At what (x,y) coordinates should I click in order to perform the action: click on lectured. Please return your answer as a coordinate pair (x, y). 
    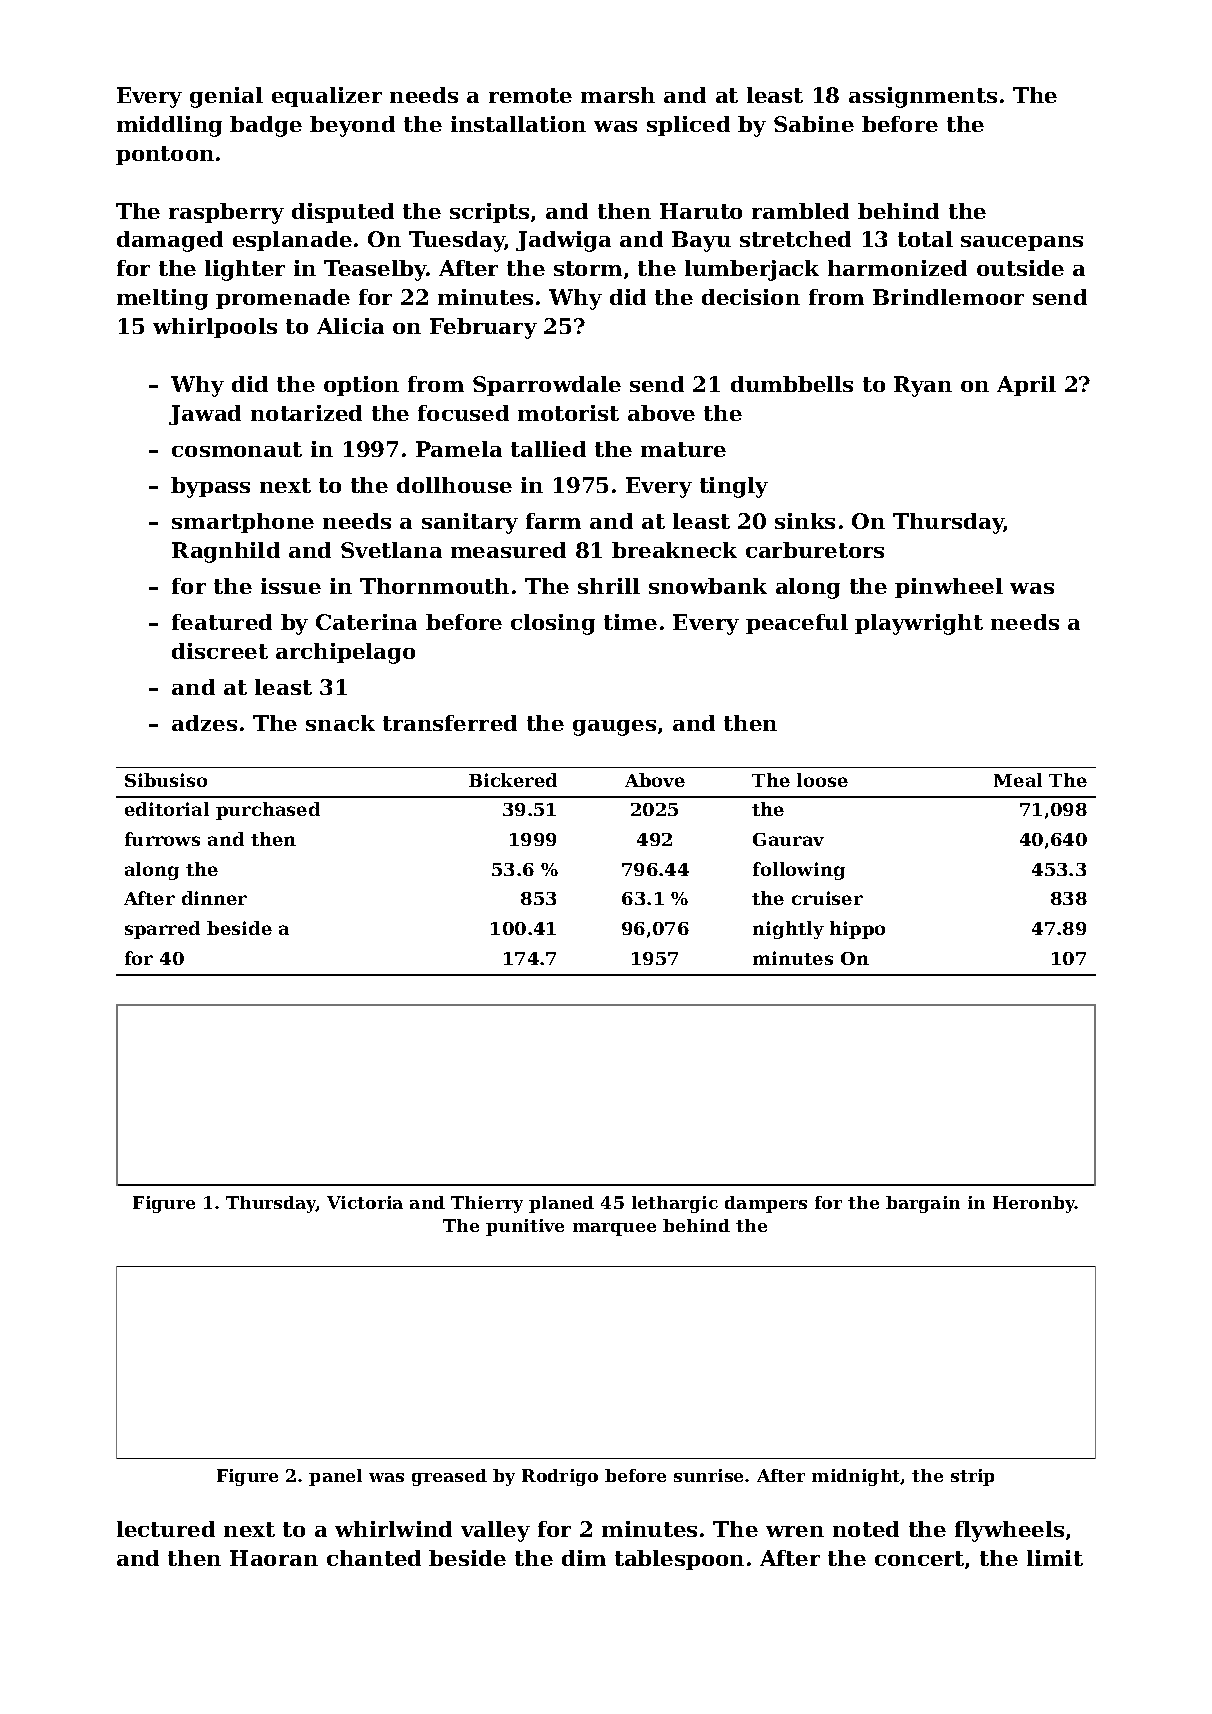
    Looking at the image, I should click on (166, 1529).
